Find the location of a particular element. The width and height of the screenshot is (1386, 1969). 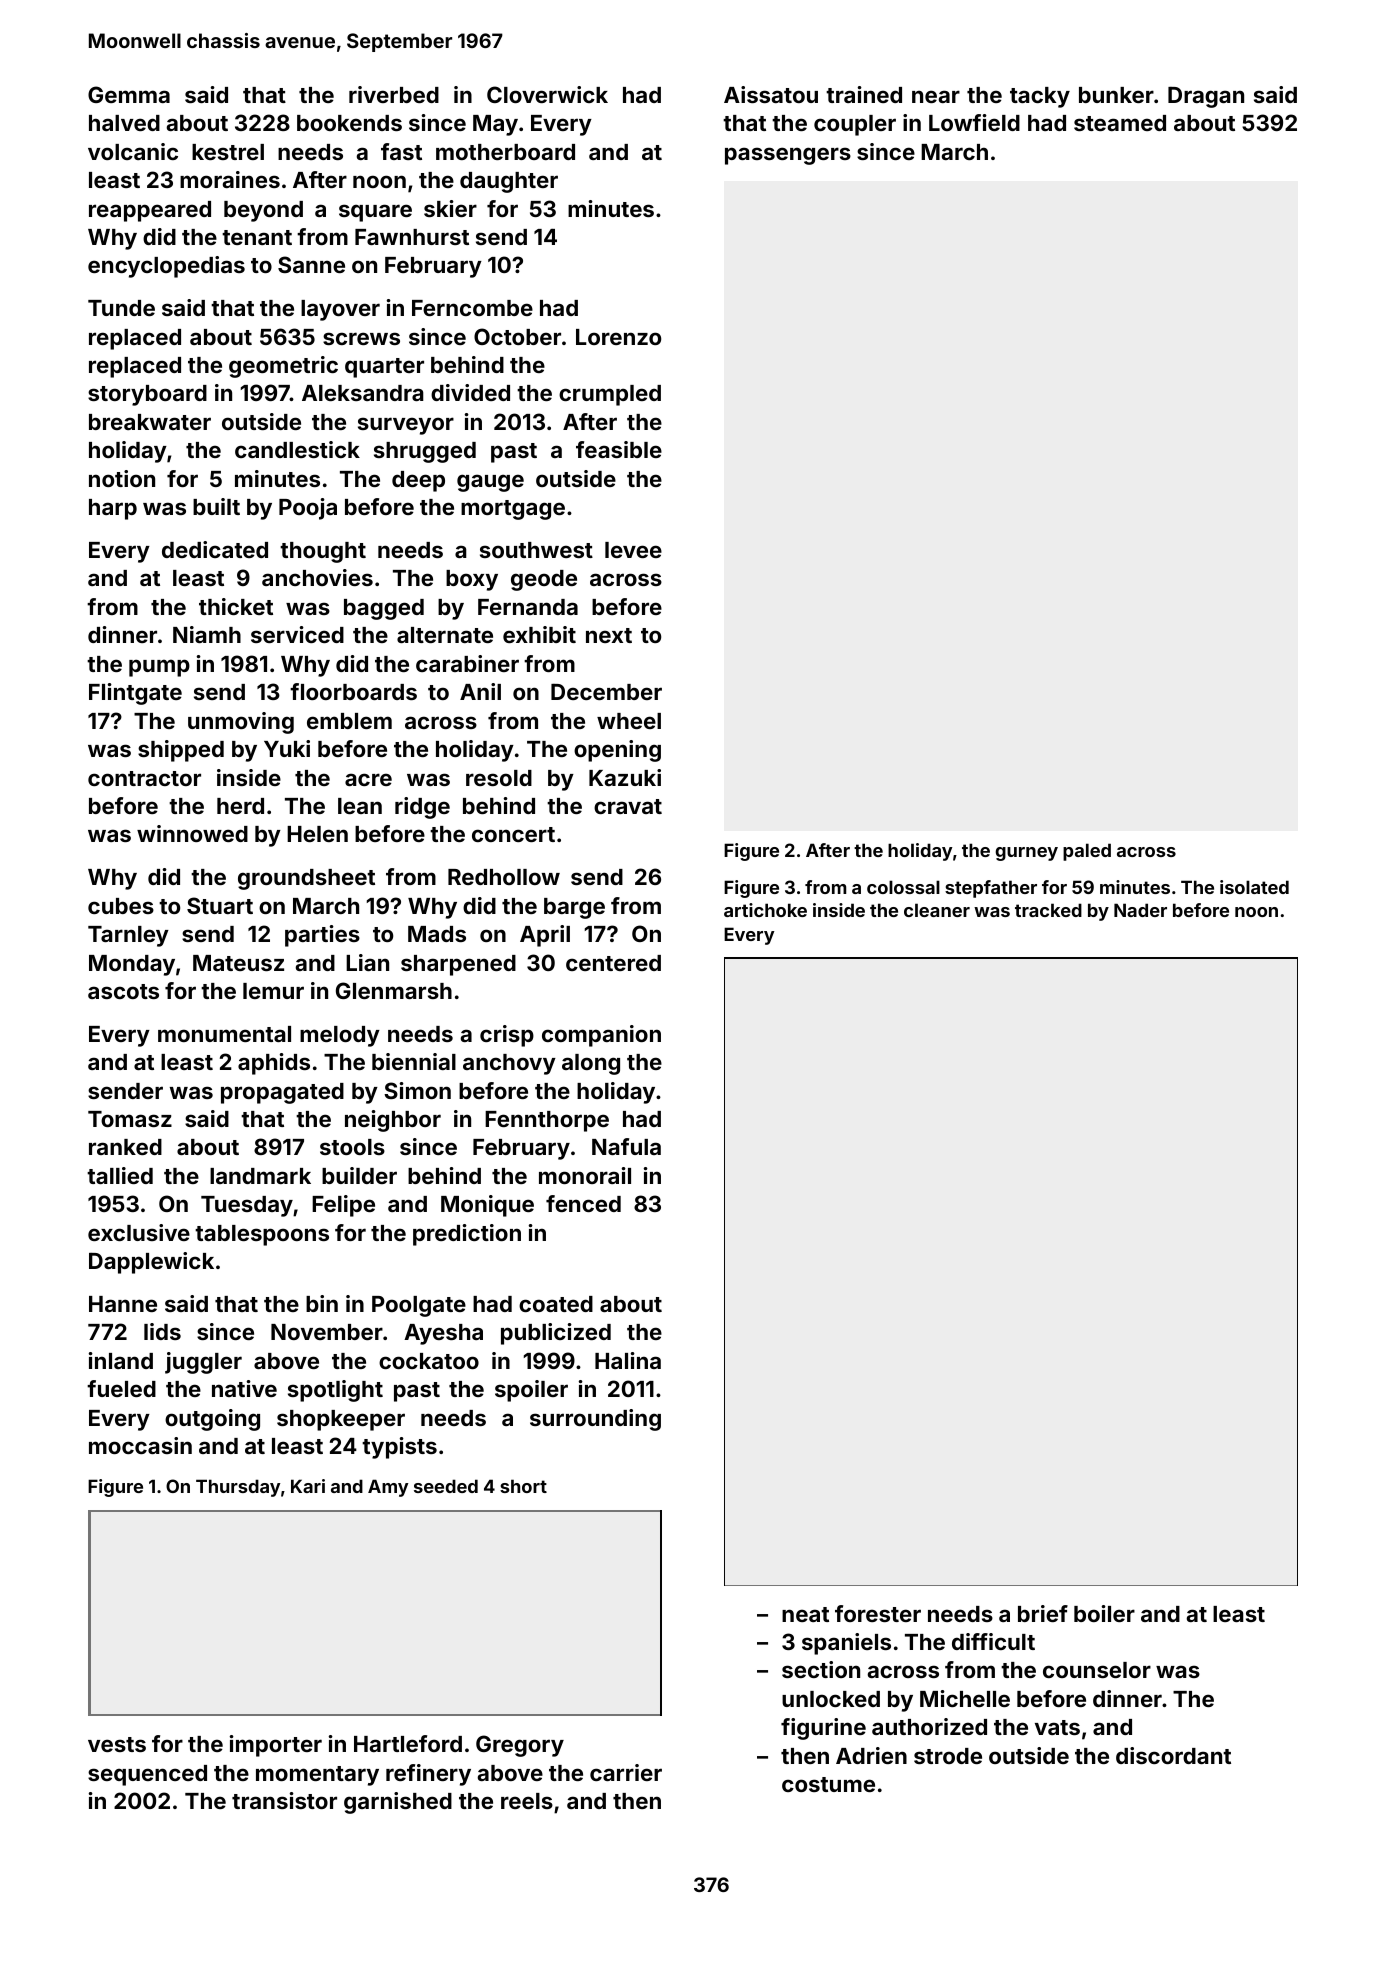

surrounding is located at coordinates (595, 1420).
